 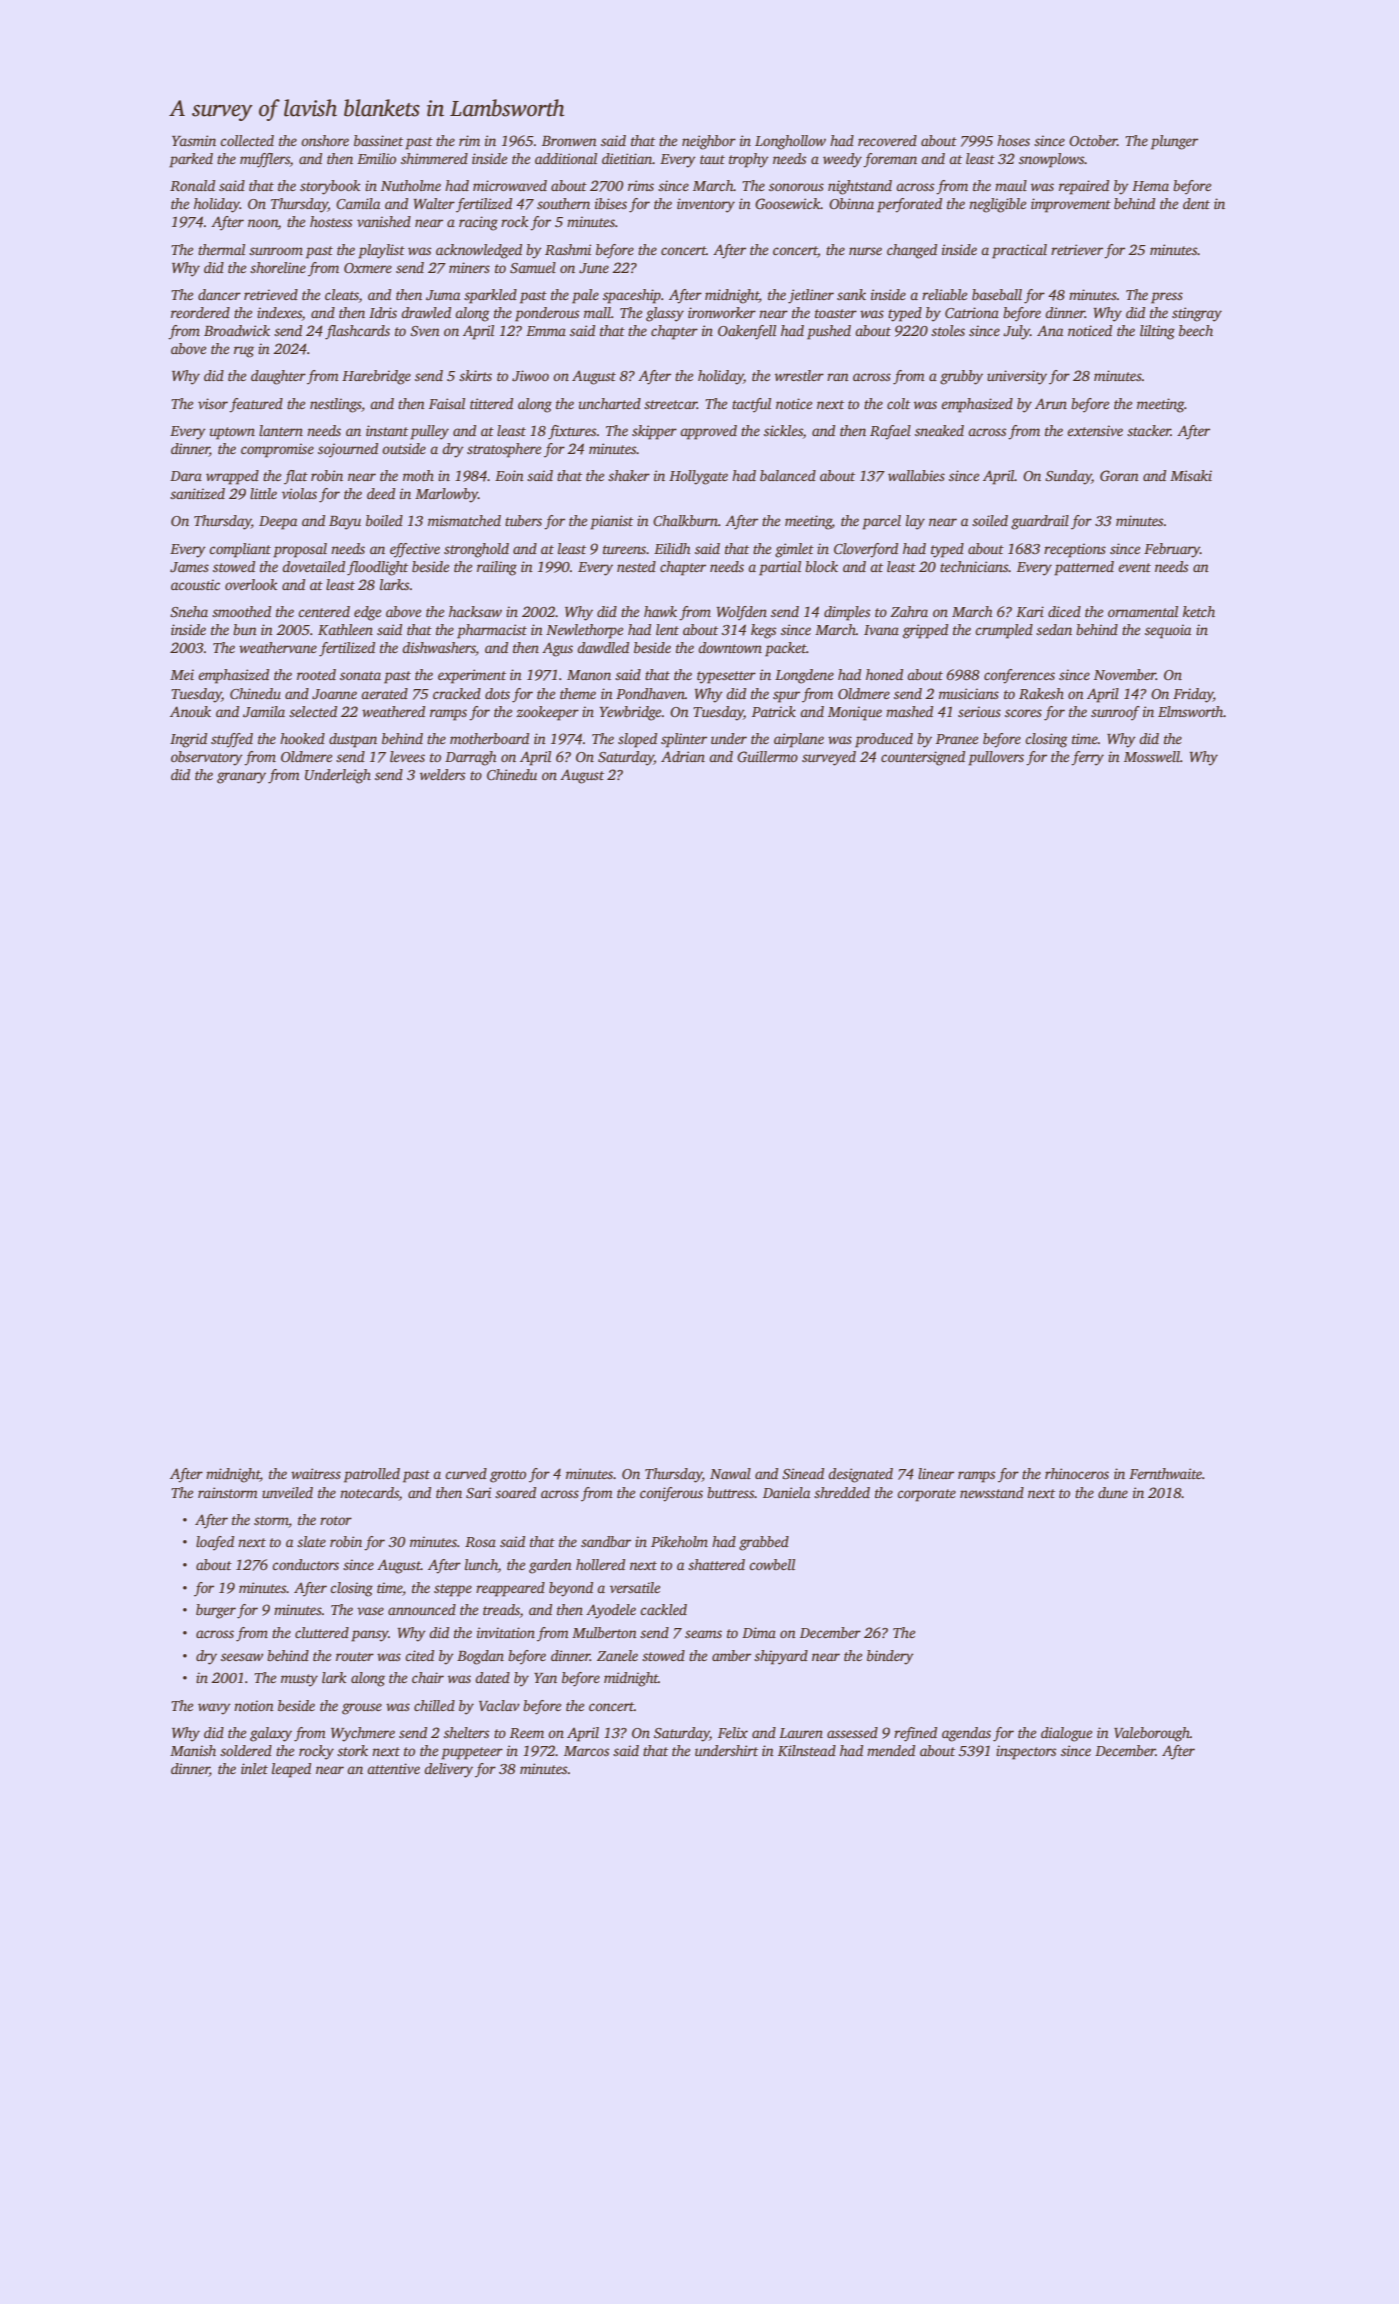 What do you see at coordinates (508, 1476) in the image?
I see `grotto` at bounding box center [508, 1476].
